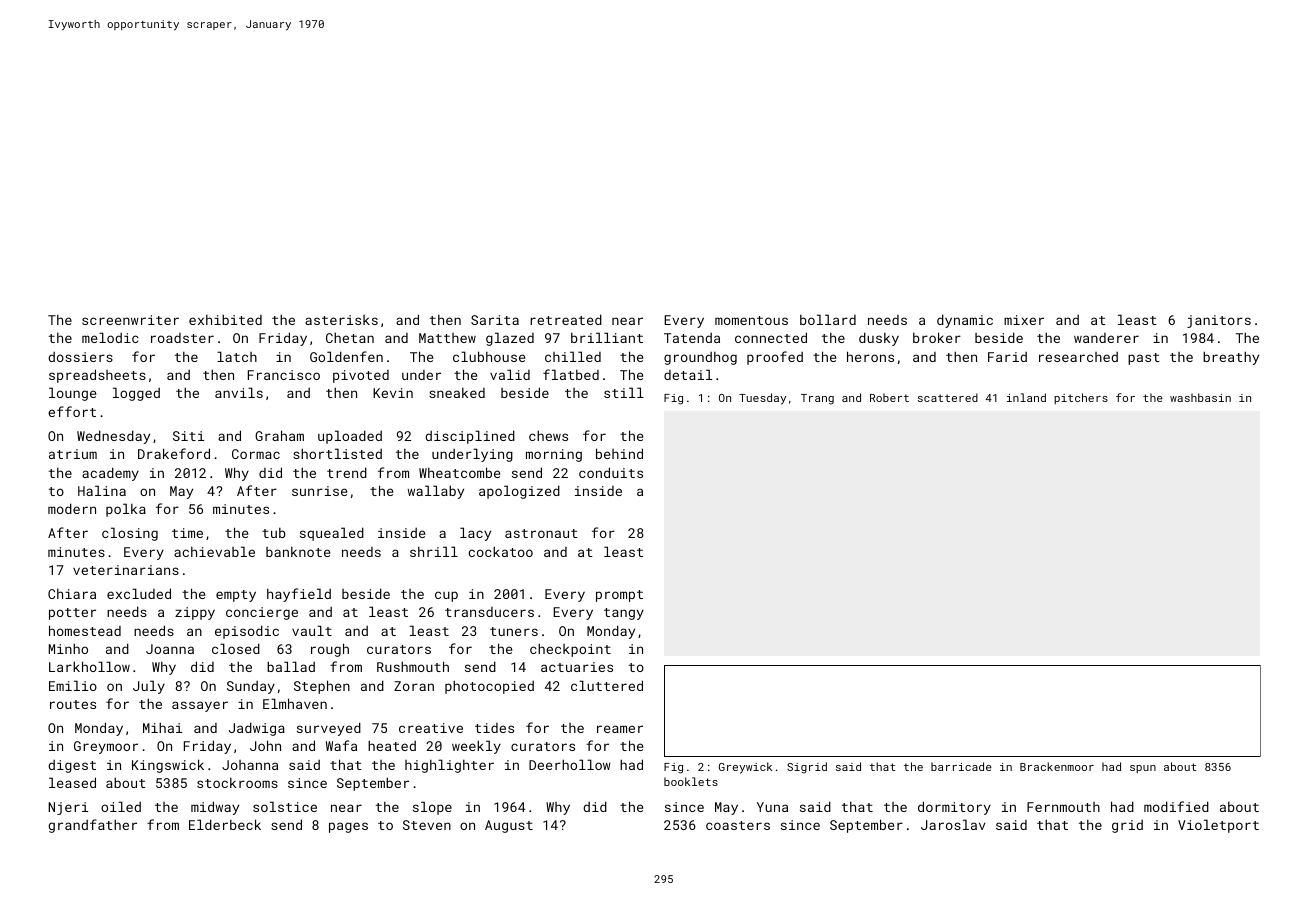  What do you see at coordinates (751, 320) in the document?
I see `momentous` at bounding box center [751, 320].
